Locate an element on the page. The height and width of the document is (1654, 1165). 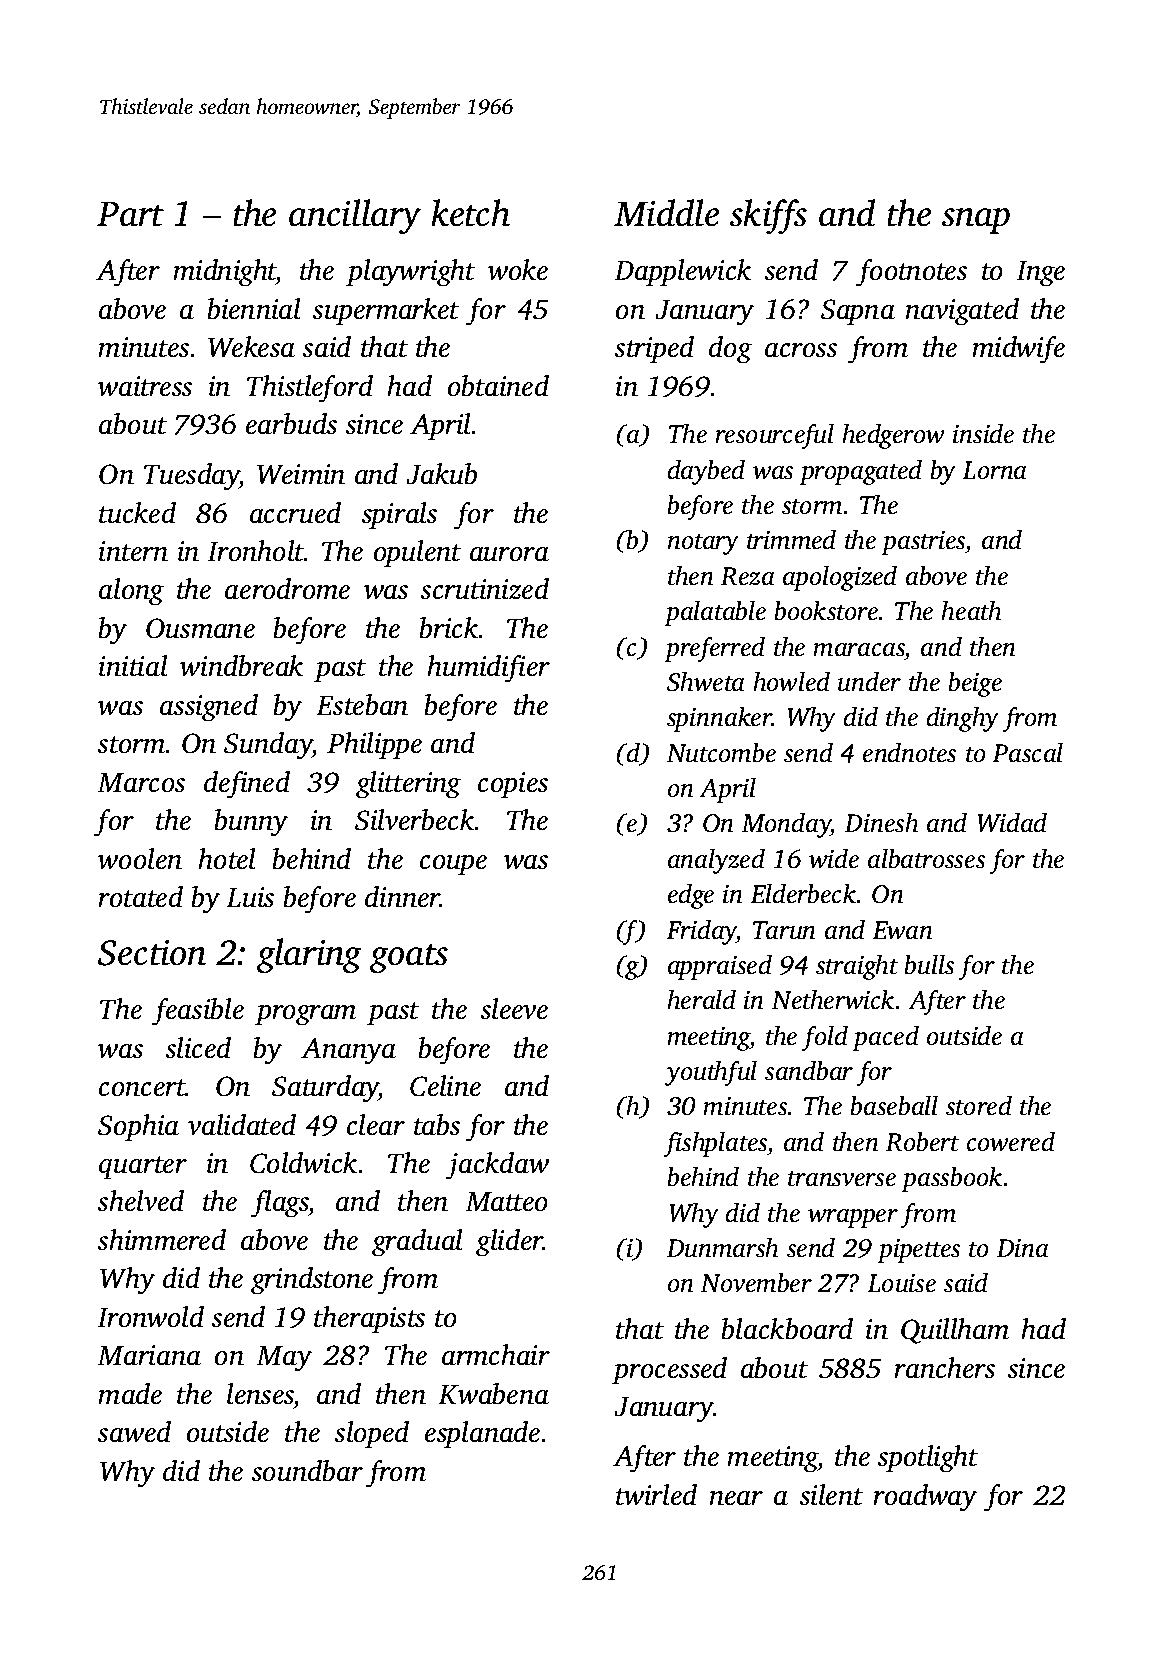
soundbar is located at coordinates (307, 1471).
